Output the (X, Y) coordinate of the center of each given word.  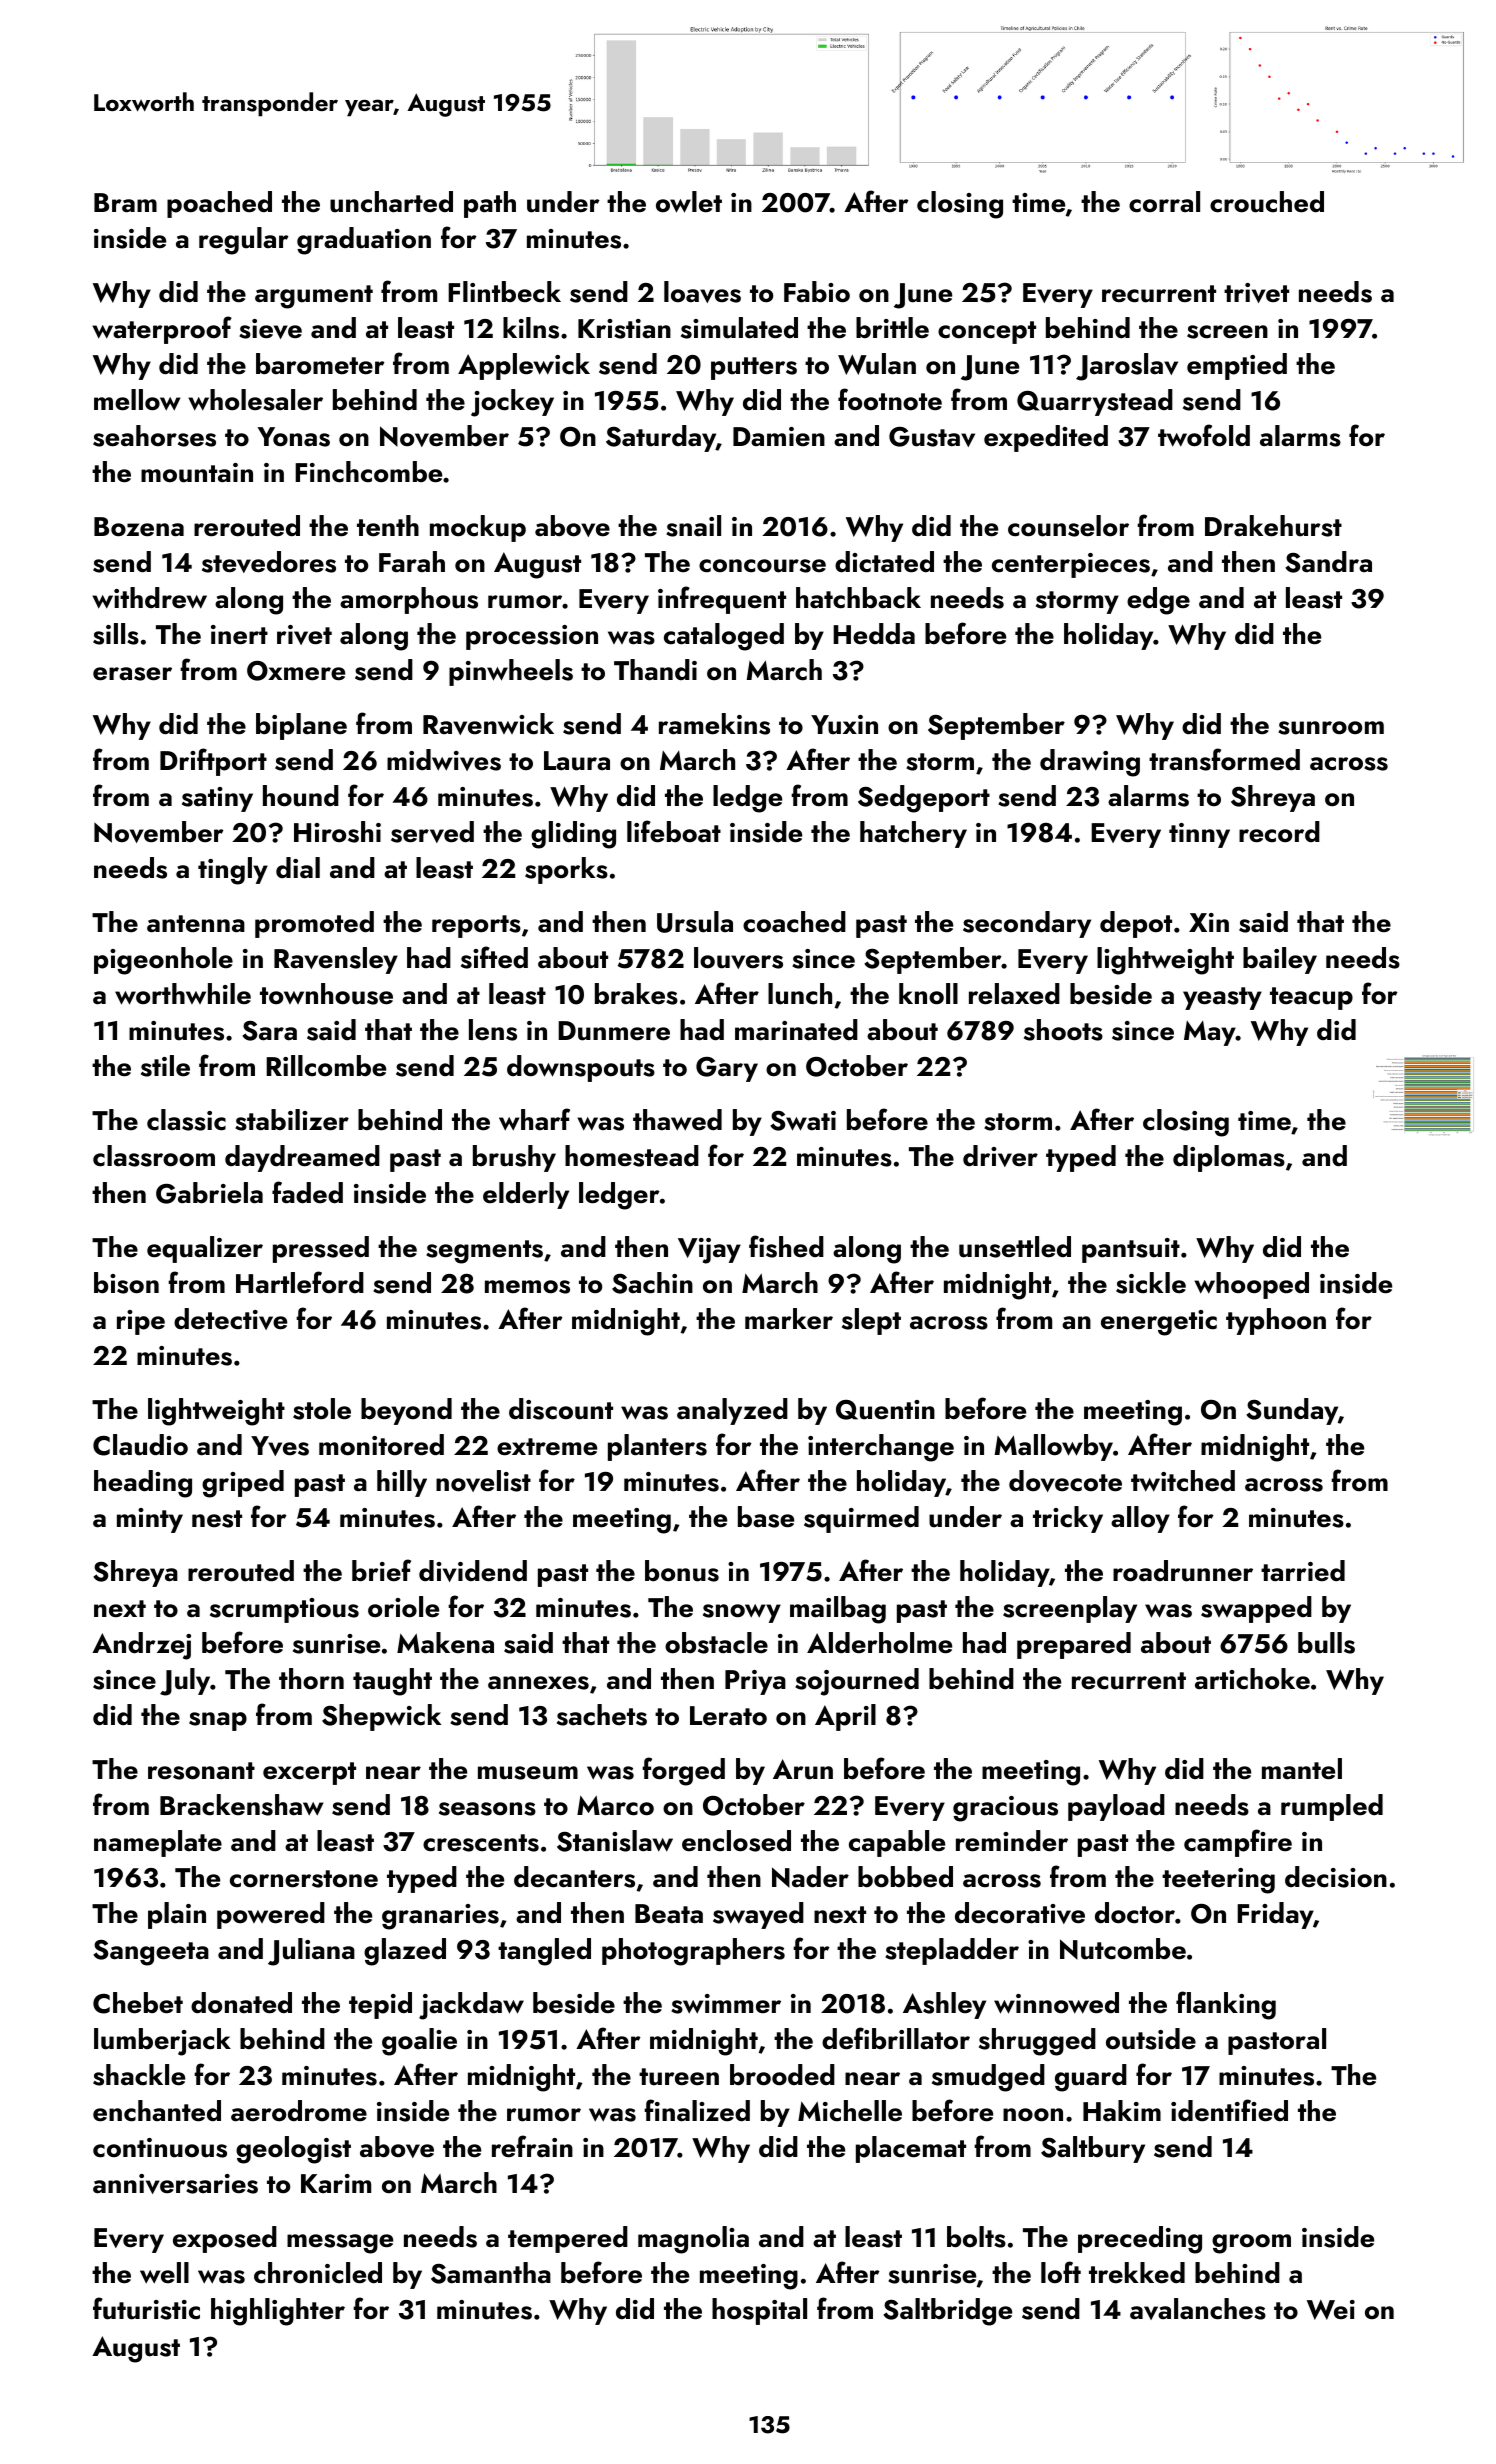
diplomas (1229, 1158)
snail (693, 526)
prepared (1074, 1645)
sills (116, 634)
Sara (269, 1031)
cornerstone (304, 1879)
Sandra (1328, 562)
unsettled (1015, 1247)
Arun (803, 1769)
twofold (1204, 435)
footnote (890, 399)
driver (1000, 1156)
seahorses (154, 436)
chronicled (318, 2273)
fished (786, 1246)
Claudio (140, 1445)
